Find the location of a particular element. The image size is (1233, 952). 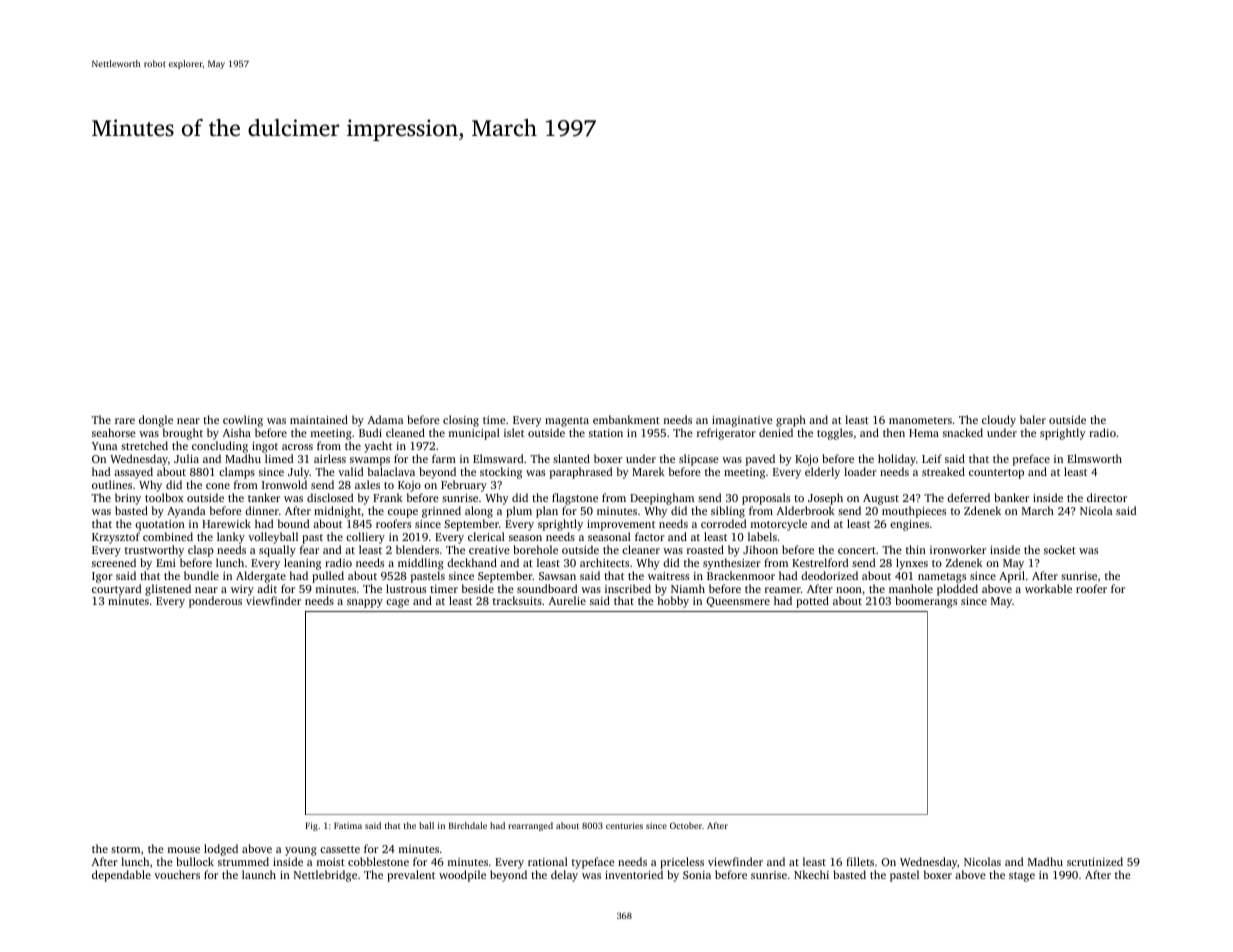

screened is located at coordinates (114, 562).
